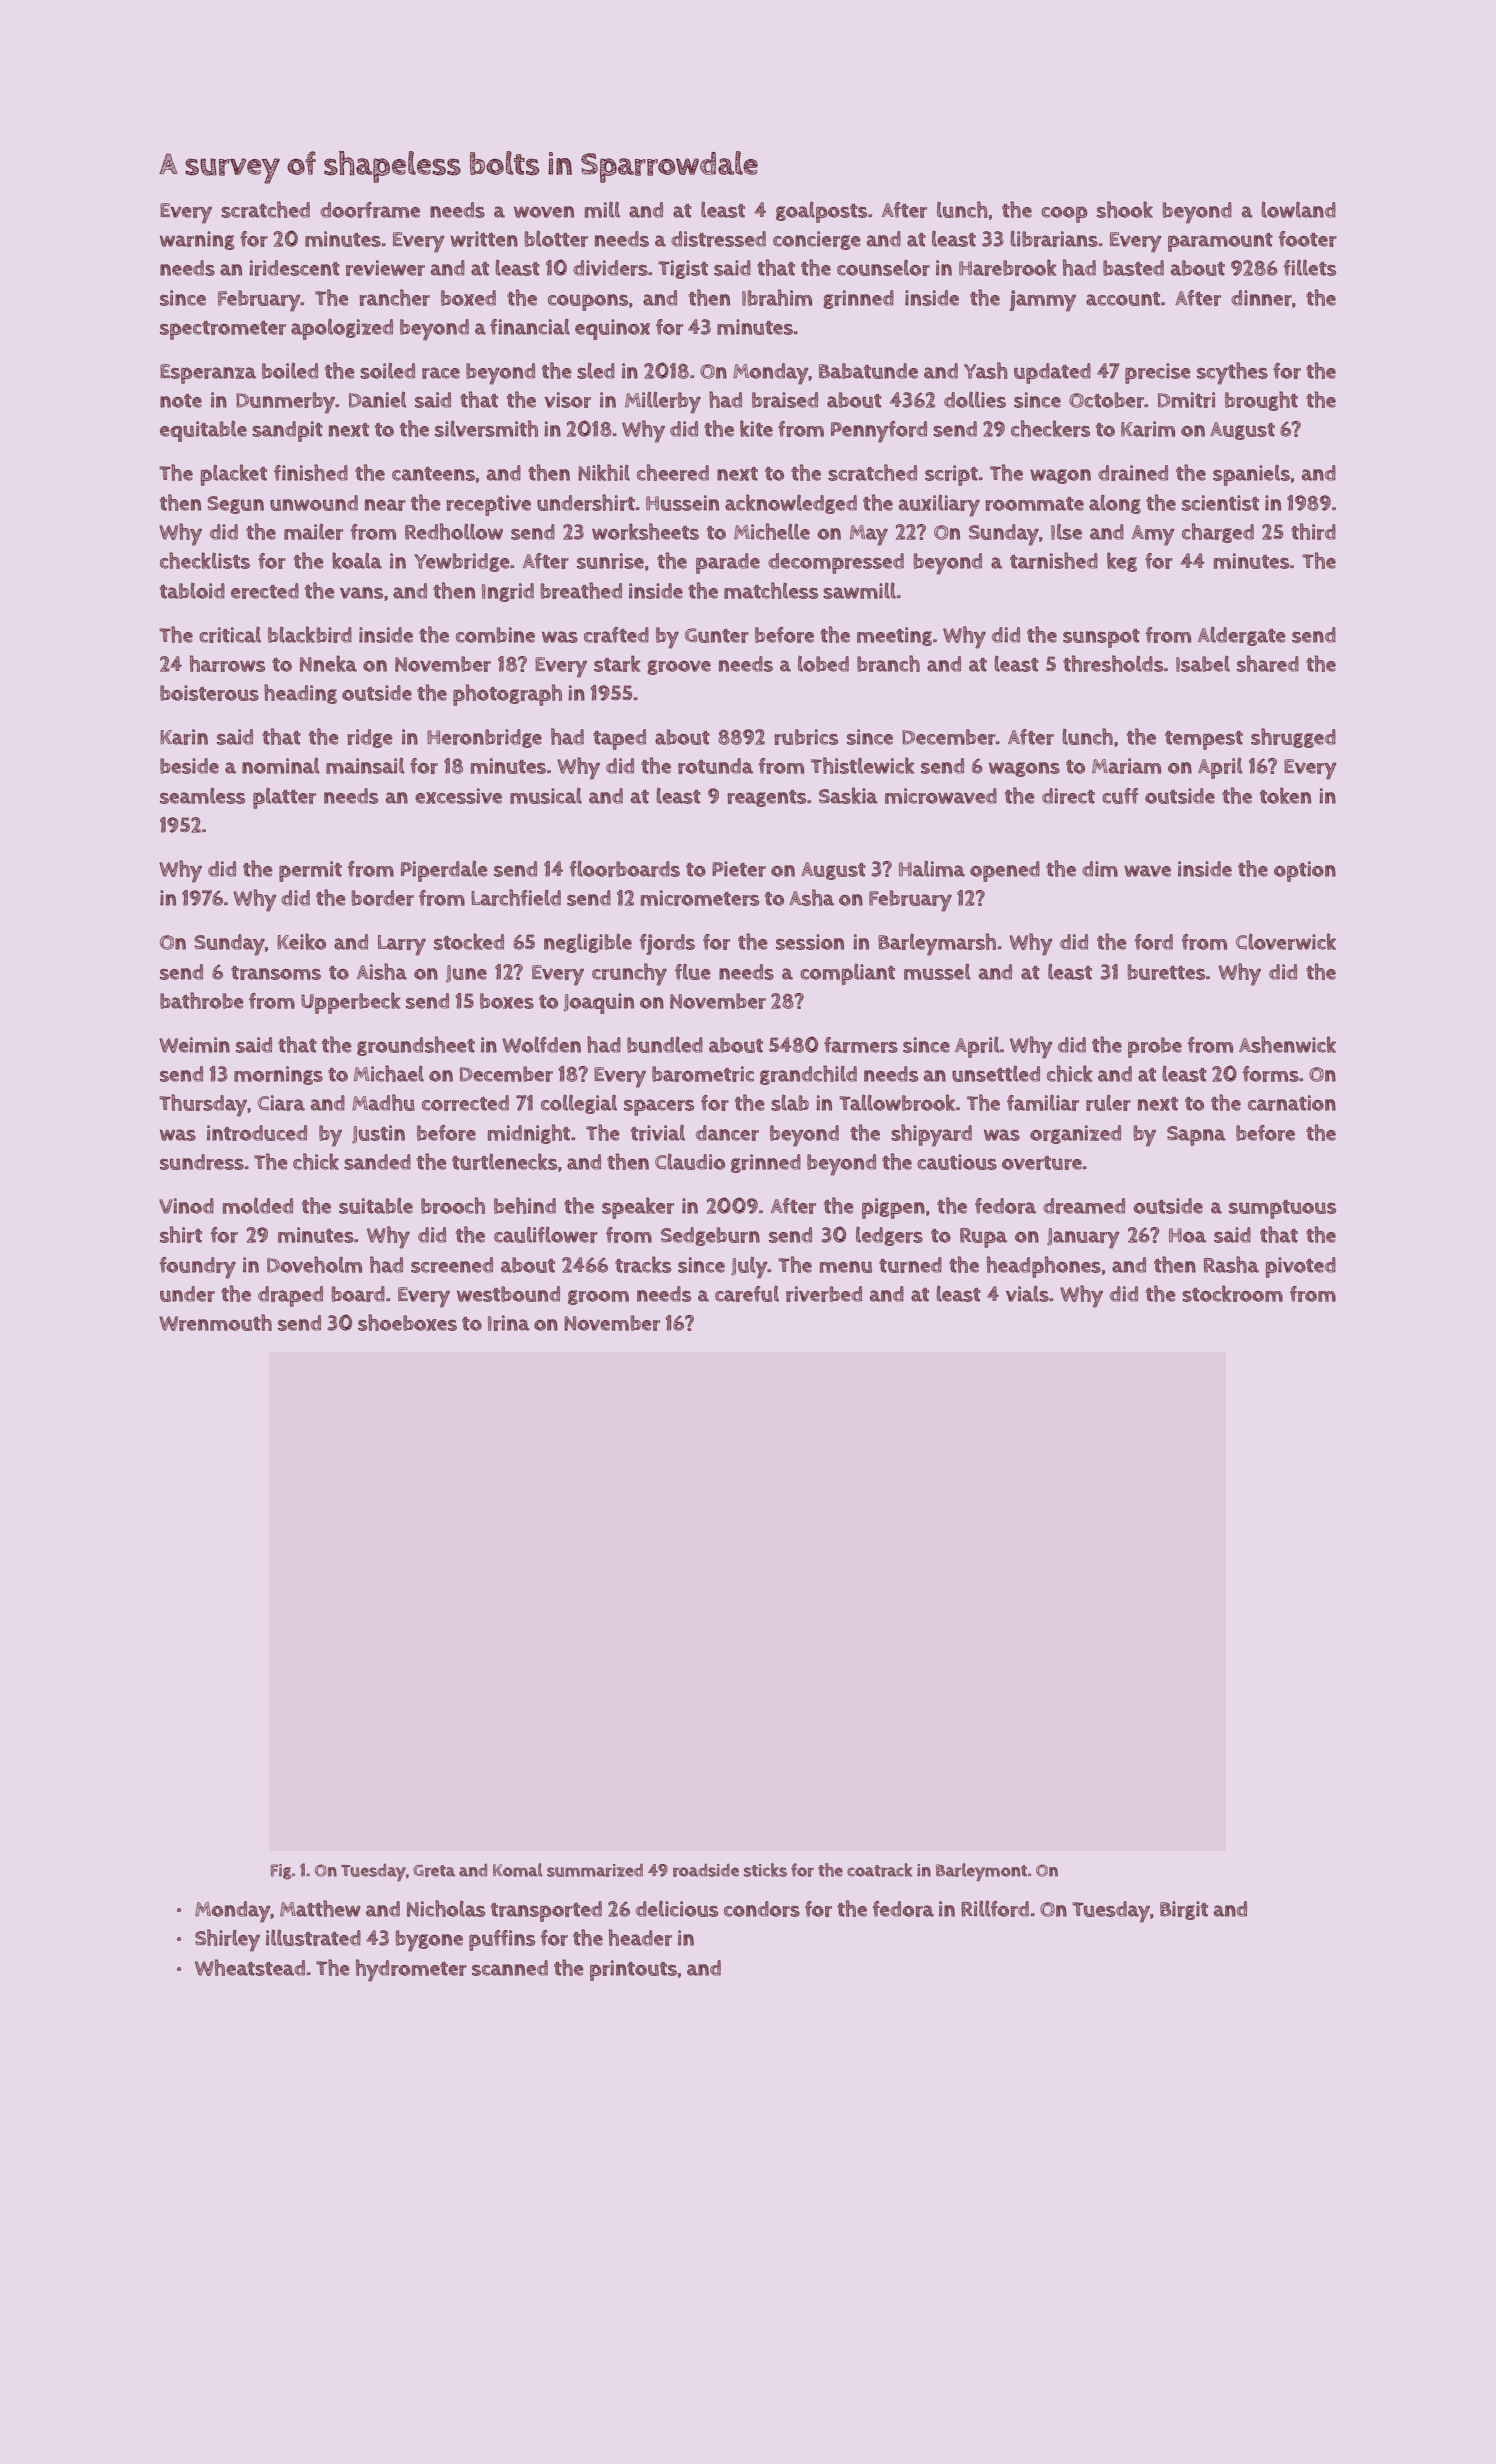  Describe the element at coordinates (197, 1268) in the page. I see `foundry` at that location.
